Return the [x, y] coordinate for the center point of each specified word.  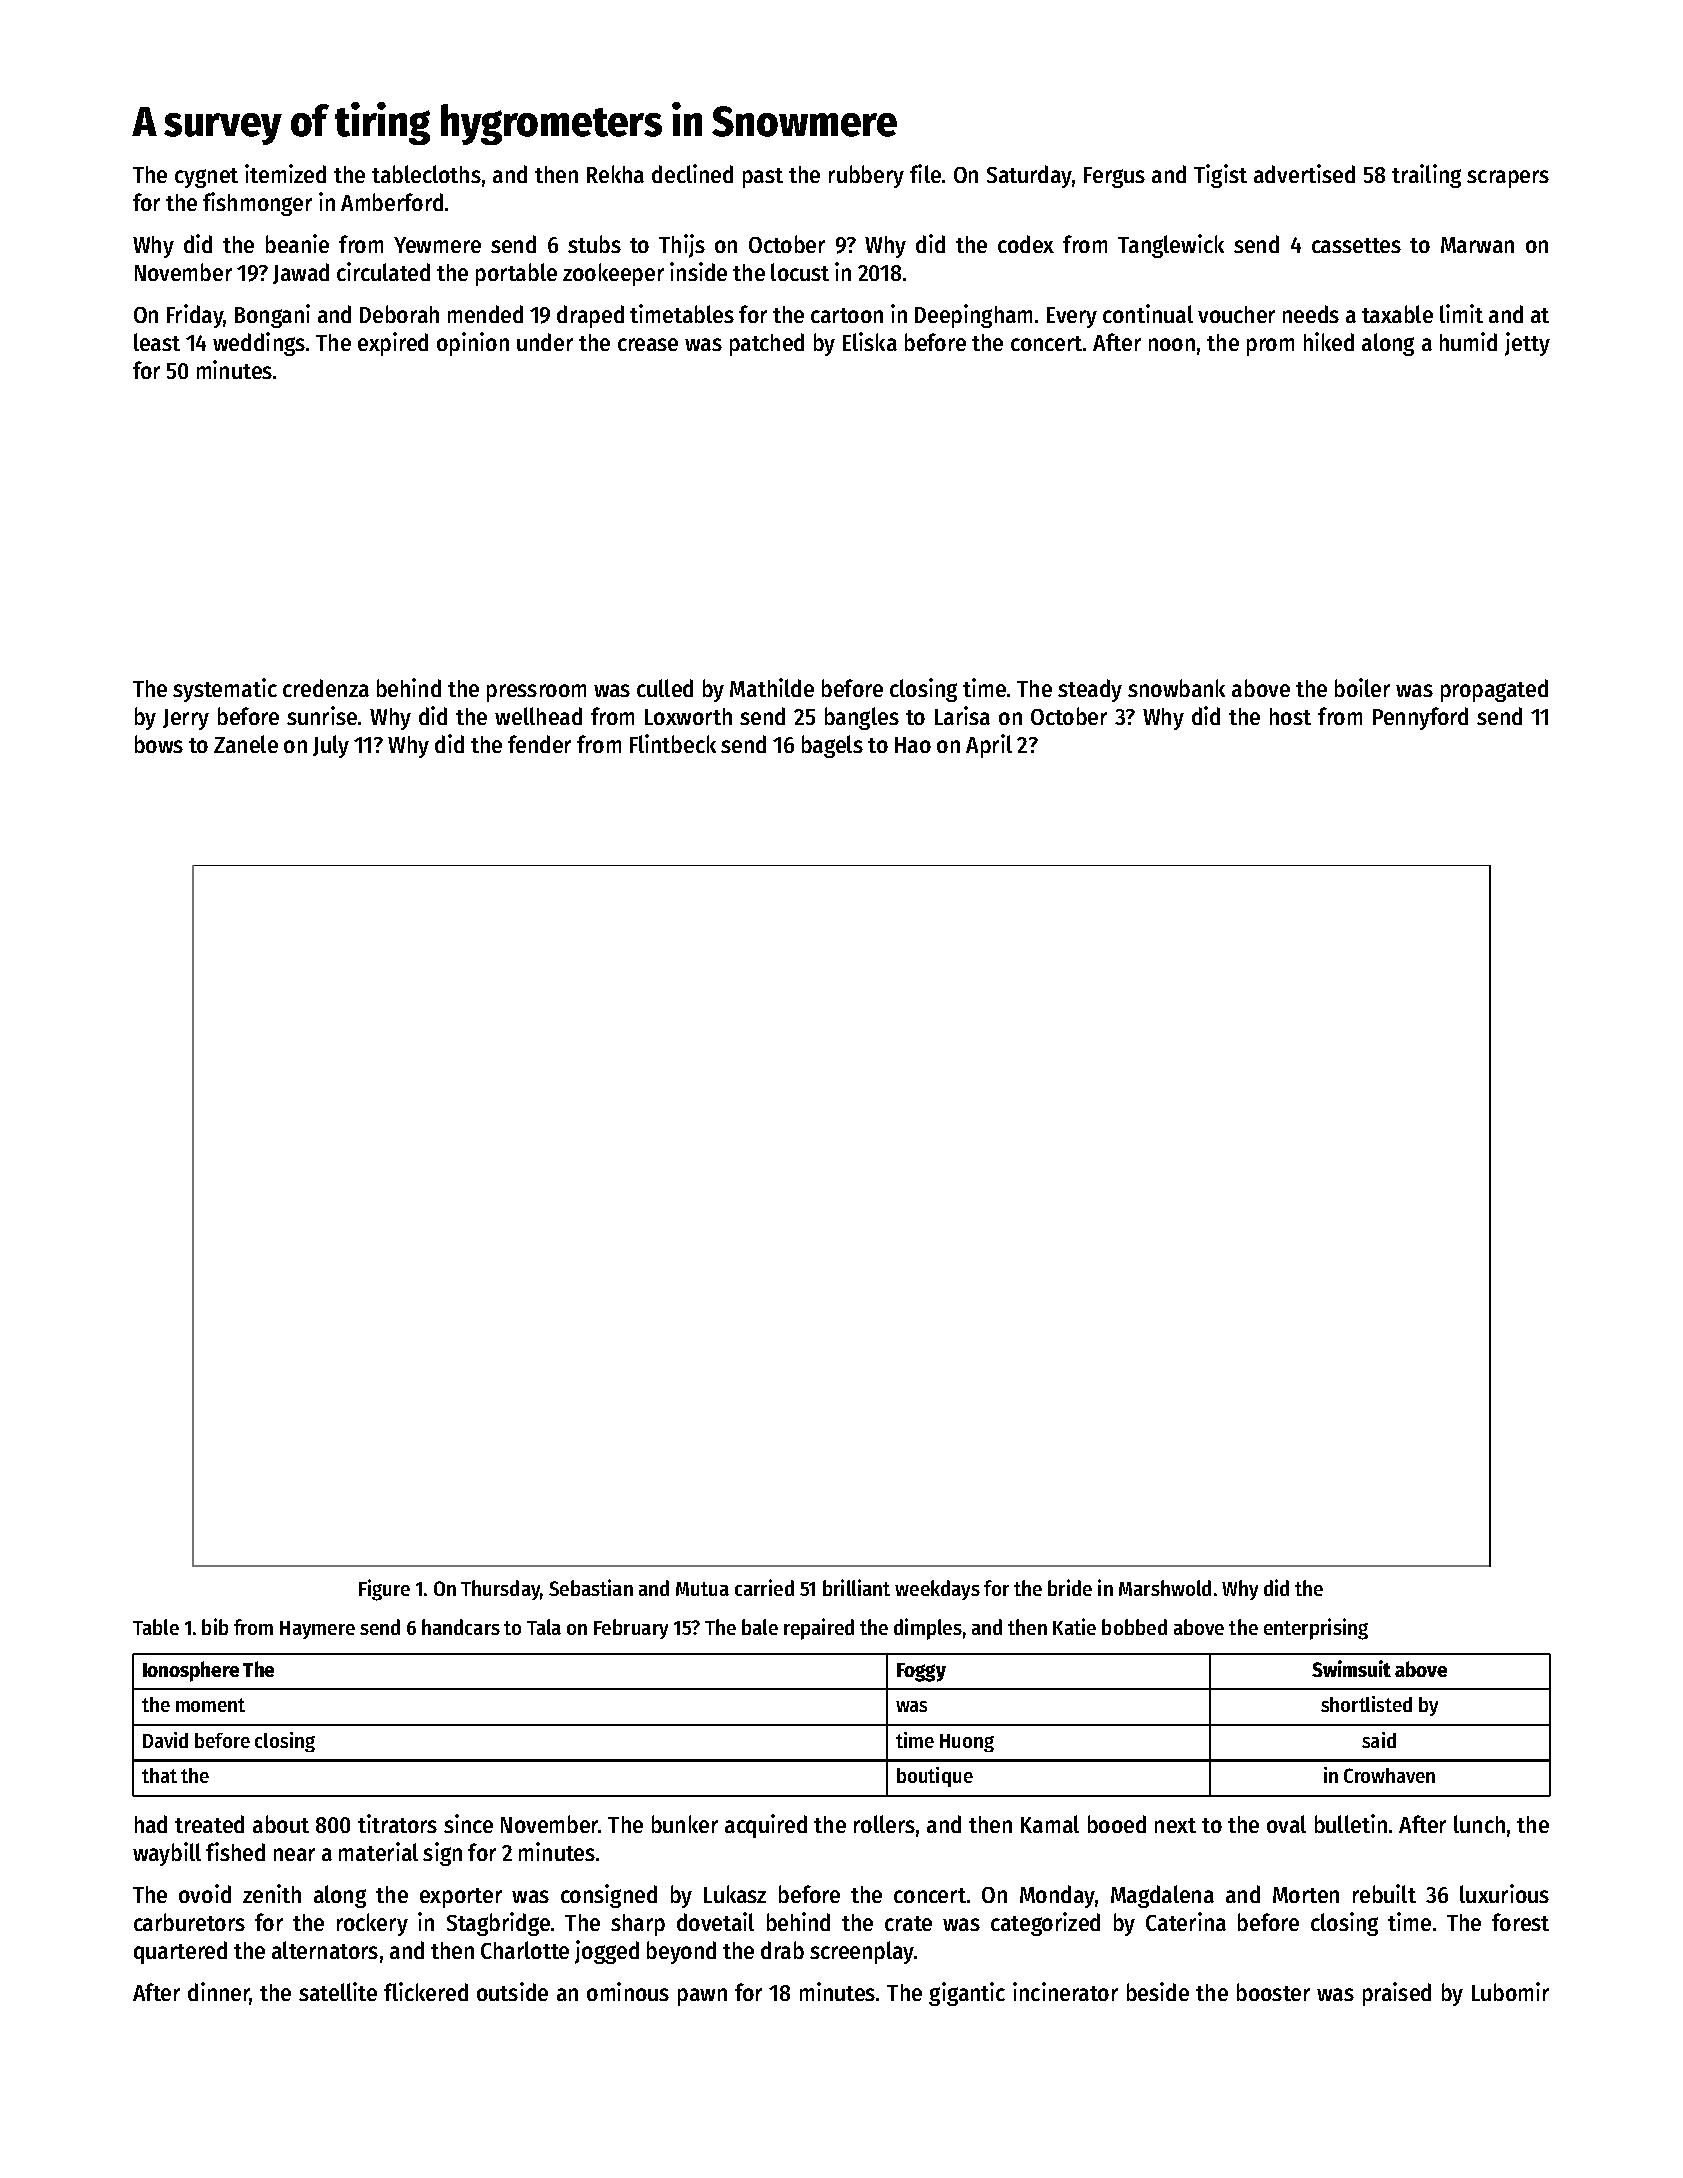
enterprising [1316, 1629]
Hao [913, 745]
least [157, 342]
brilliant [856, 1587]
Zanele [246, 744]
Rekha [615, 174]
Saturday [1029, 176]
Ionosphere [191, 1671]
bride [1070, 1587]
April [989, 746]
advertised [1304, 173]
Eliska [870, 341]
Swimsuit [1351, 1668]
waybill [167, 1854]
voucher [1236, 314]
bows [159, 744]
